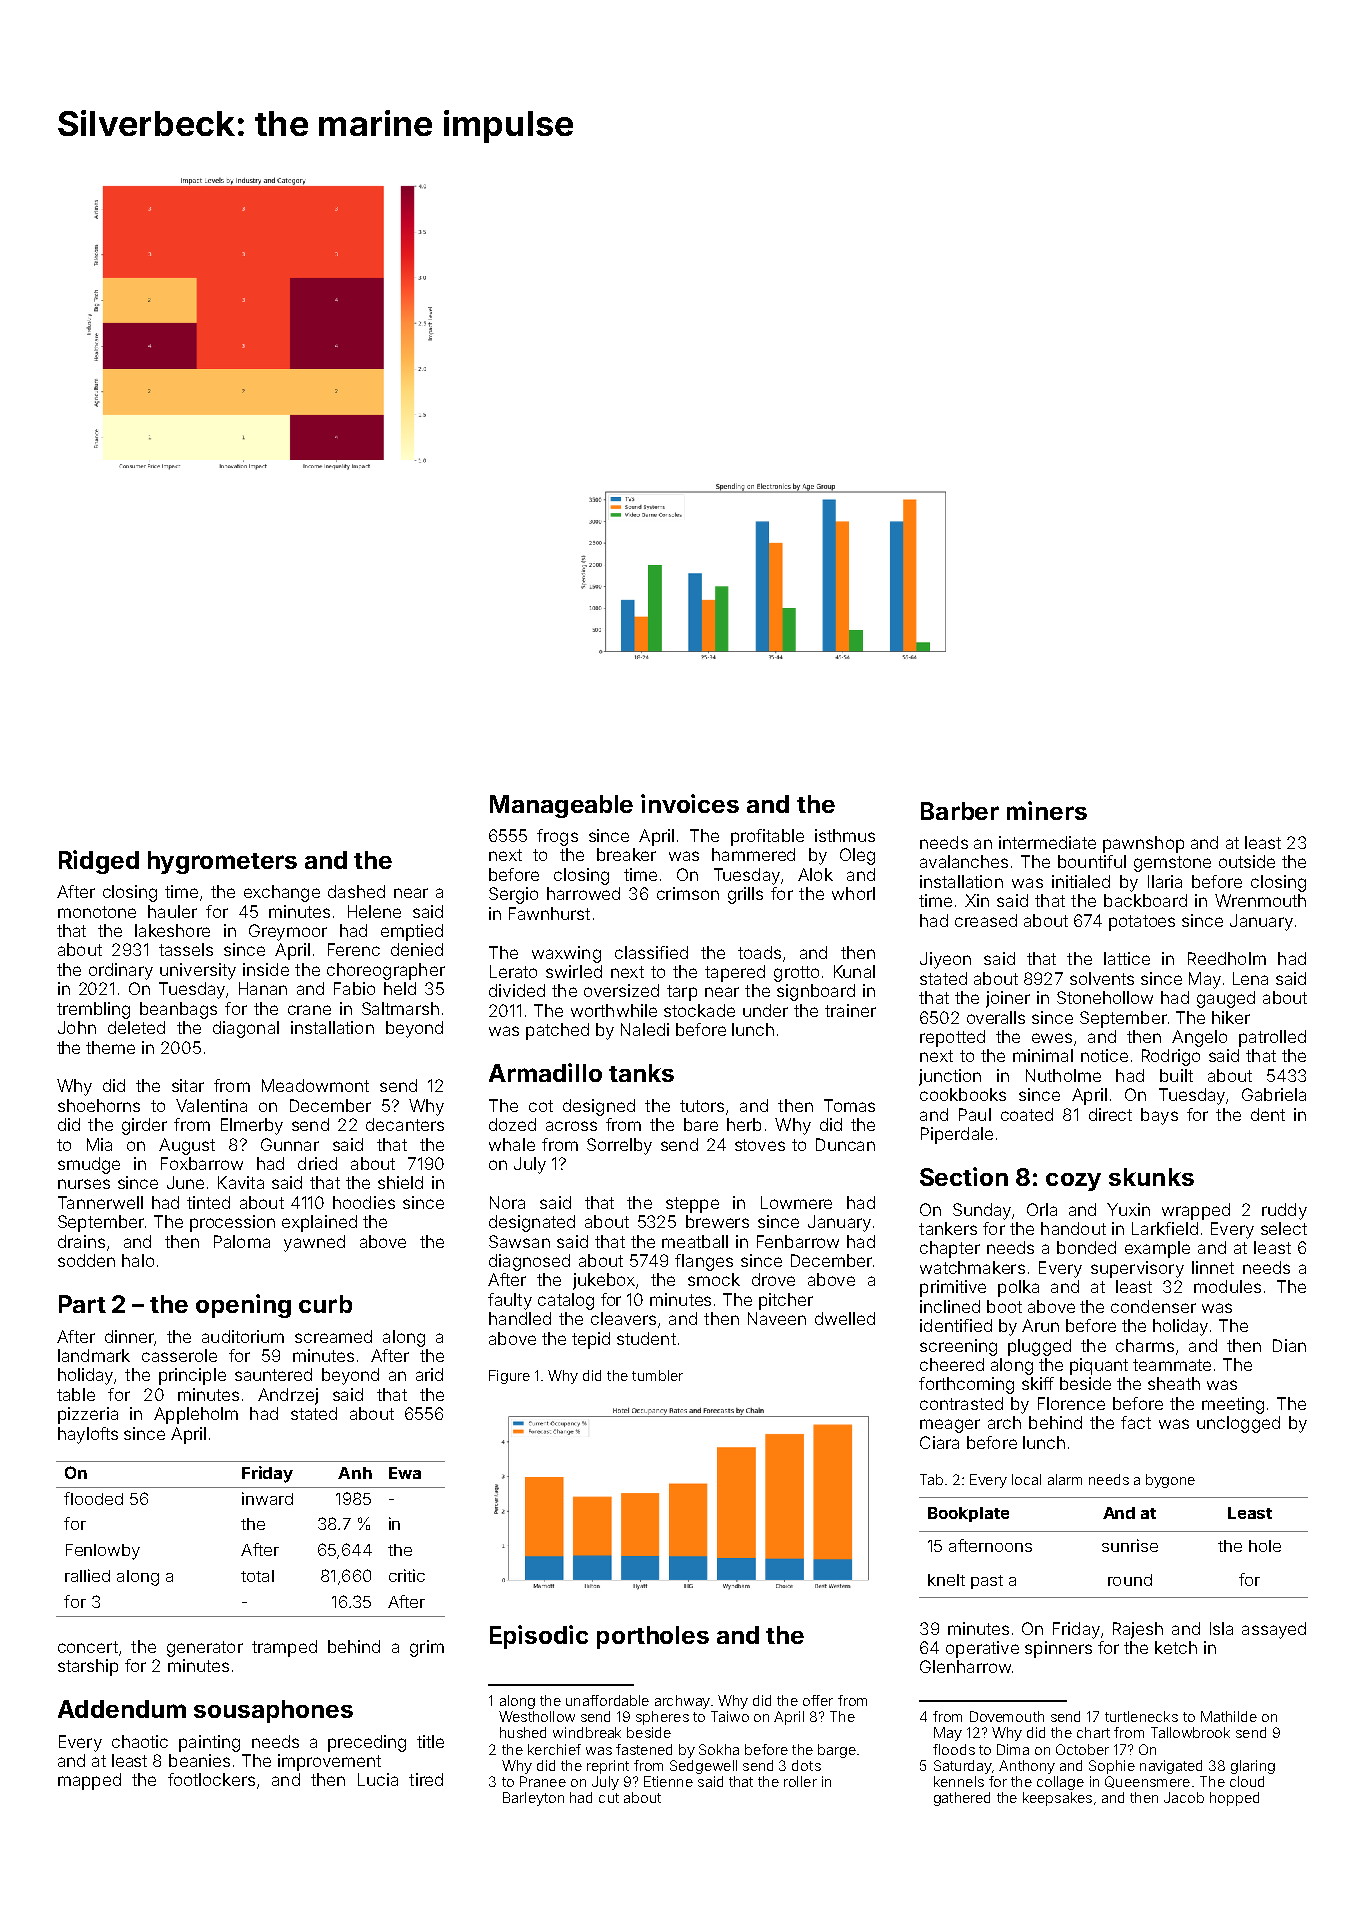 Image resolution: width=1364 pixels, height=1929 pixels. Describe the element at coordinates (962, 1799) in the screenshot. I see `gathered` at that location.
